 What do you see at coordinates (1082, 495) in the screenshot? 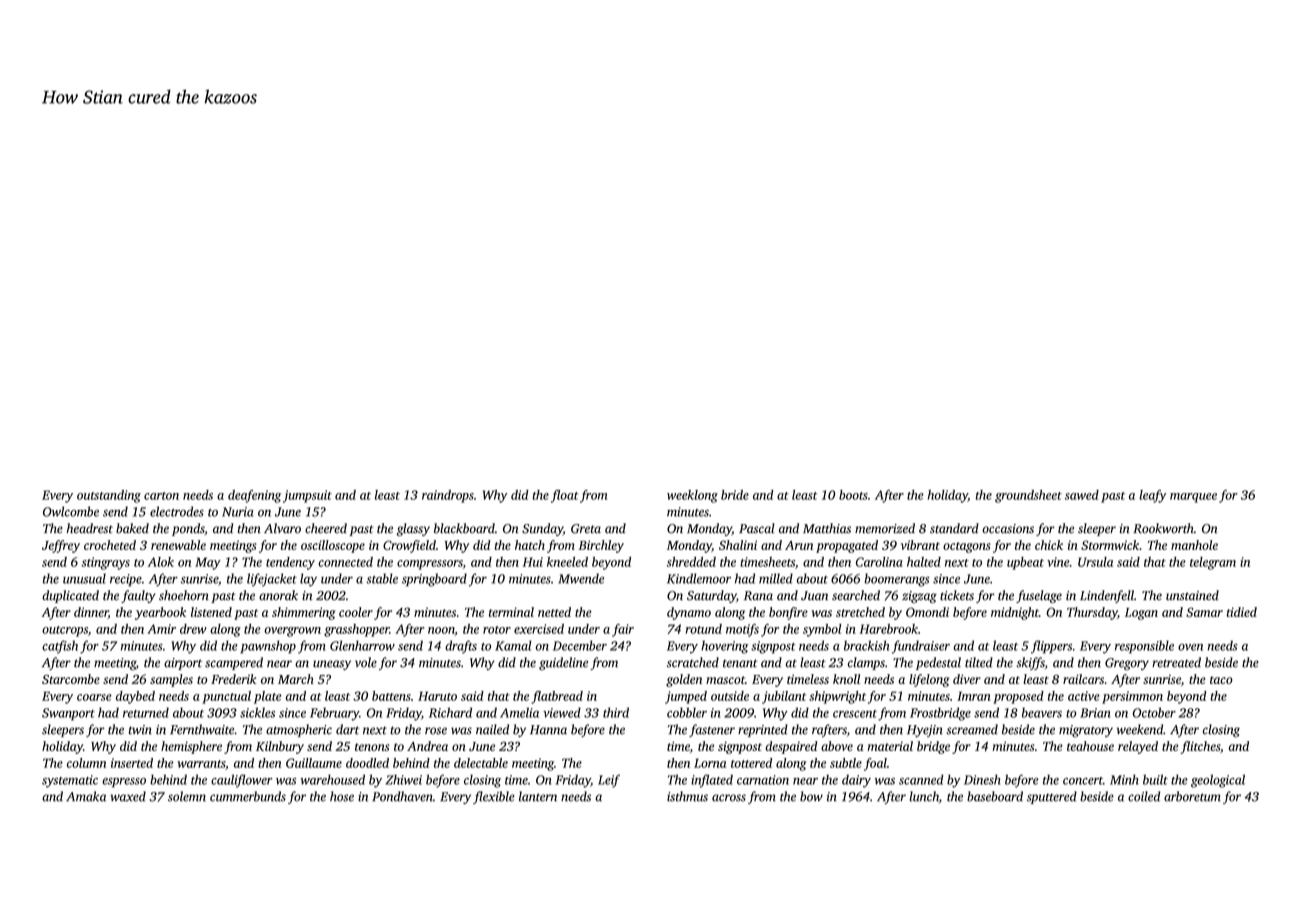
I see `sawed` at bounding box center [1082, 495].
